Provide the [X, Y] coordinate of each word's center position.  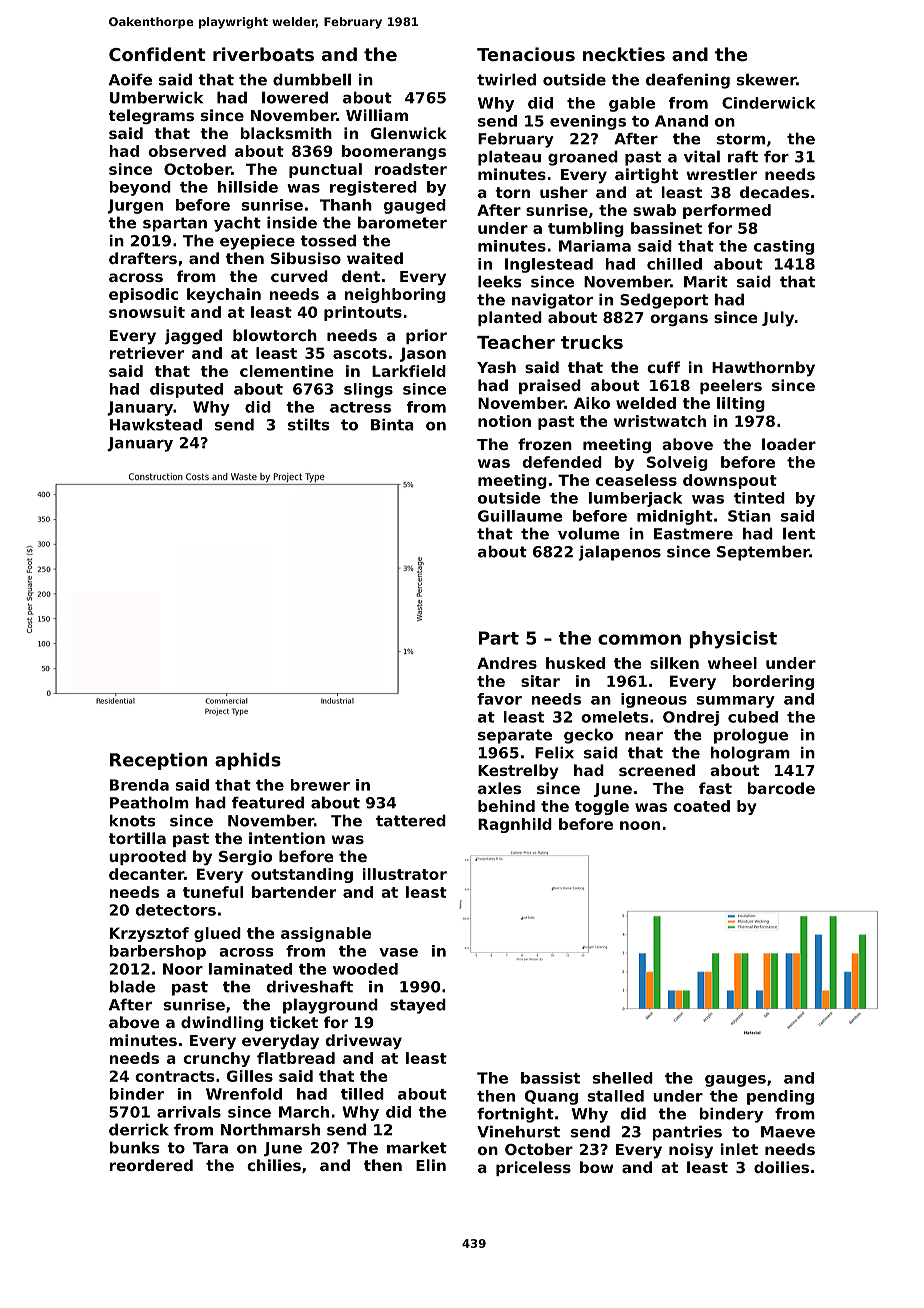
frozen [545, 444]
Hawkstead [156, 424]
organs [679, 320]
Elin [431, 1165]
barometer [402, 222]
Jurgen [135, 206]
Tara [210, 1148]
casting [784, 247]
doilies [781, 1167]
